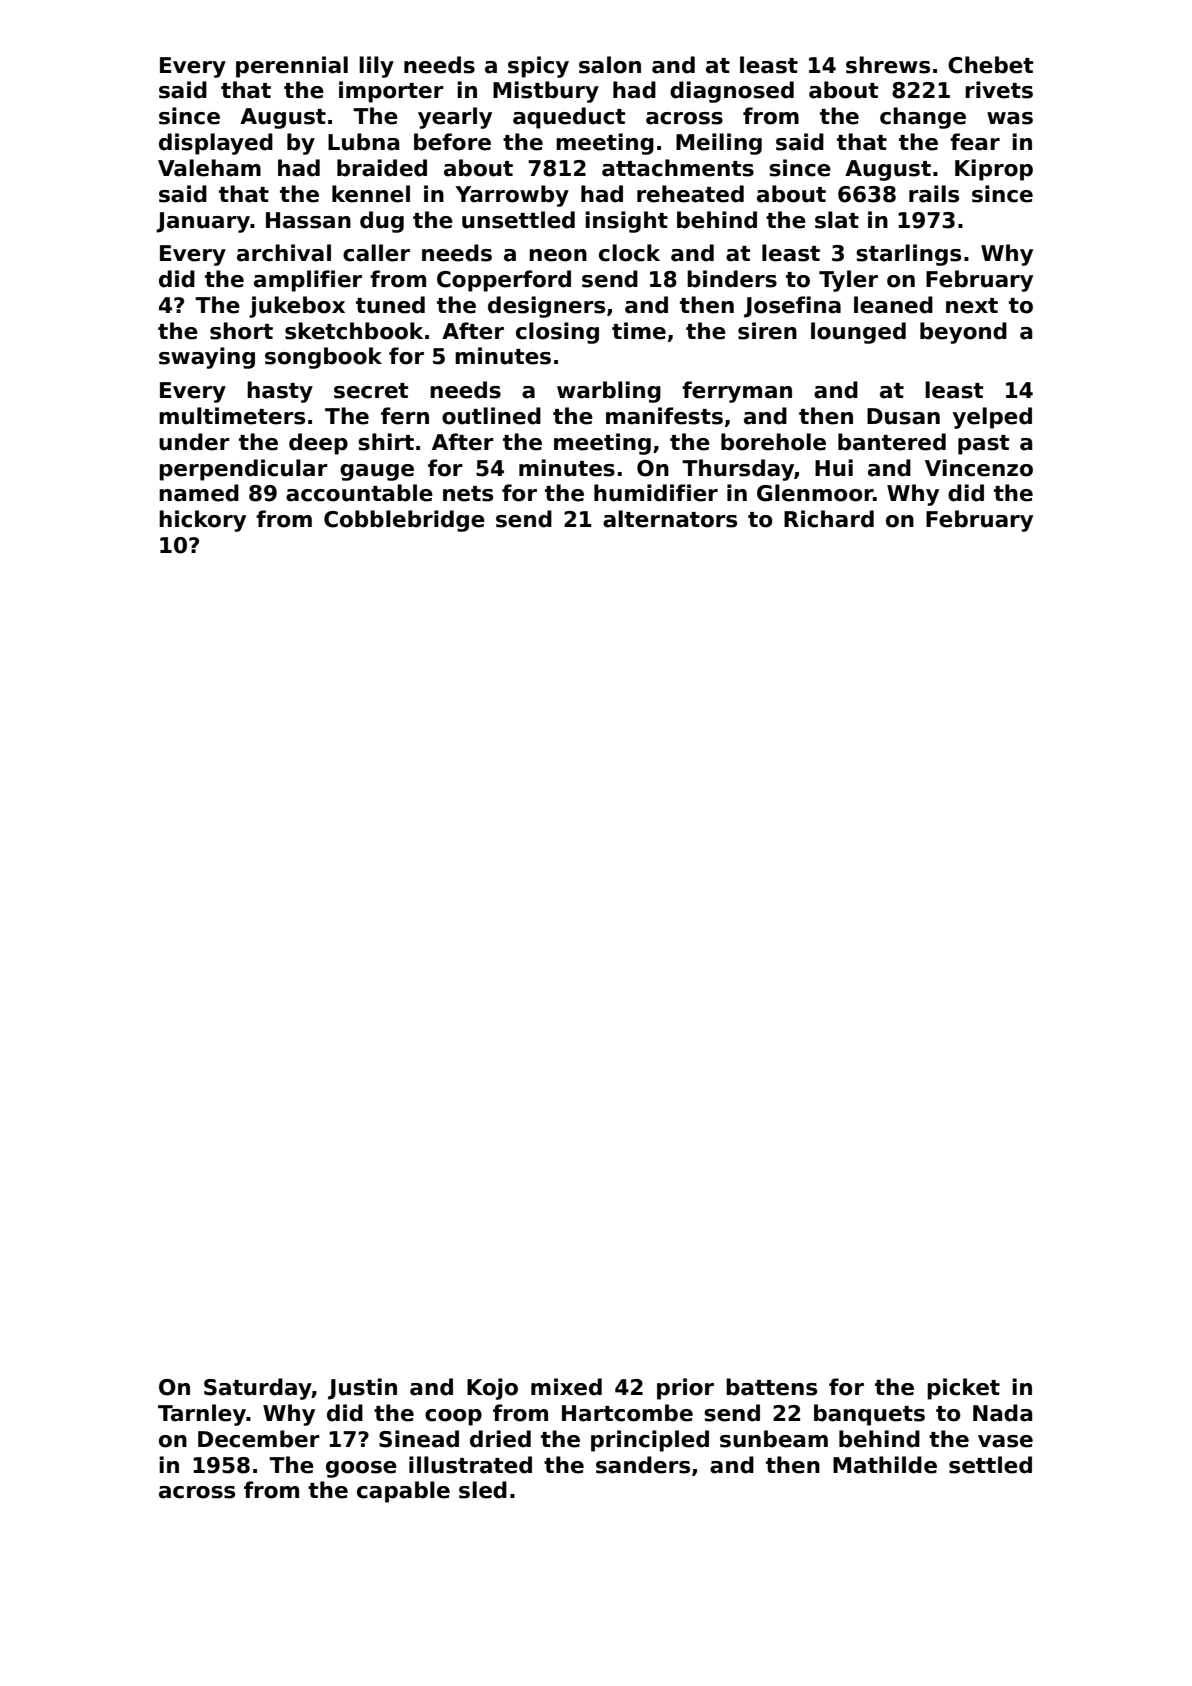 The image size is (1192, 1686). Describe the element at coordinates (216, 144) in the screenshot. I see `displayed` at that location.
